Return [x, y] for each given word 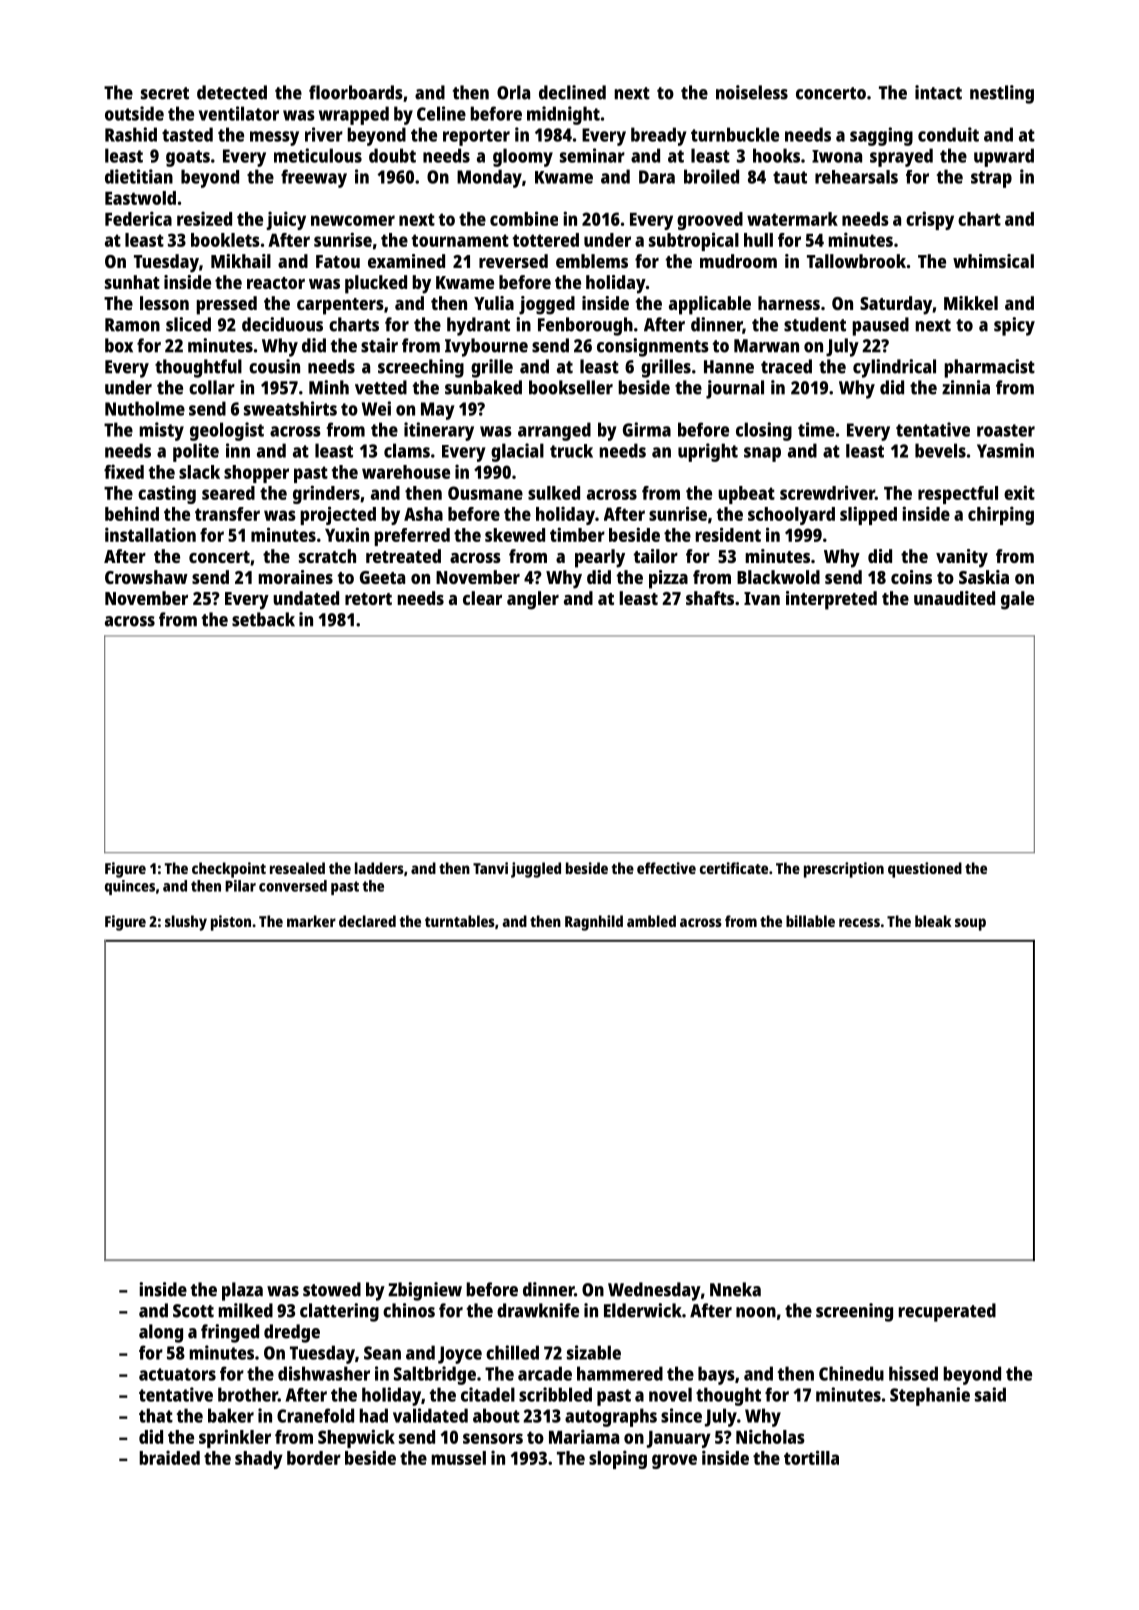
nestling [1002, 94]
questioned [925, 870]
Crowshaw [146, 577]
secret [165, 93]
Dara [657, 177]
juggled [536, 870]
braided [169, 1457]
